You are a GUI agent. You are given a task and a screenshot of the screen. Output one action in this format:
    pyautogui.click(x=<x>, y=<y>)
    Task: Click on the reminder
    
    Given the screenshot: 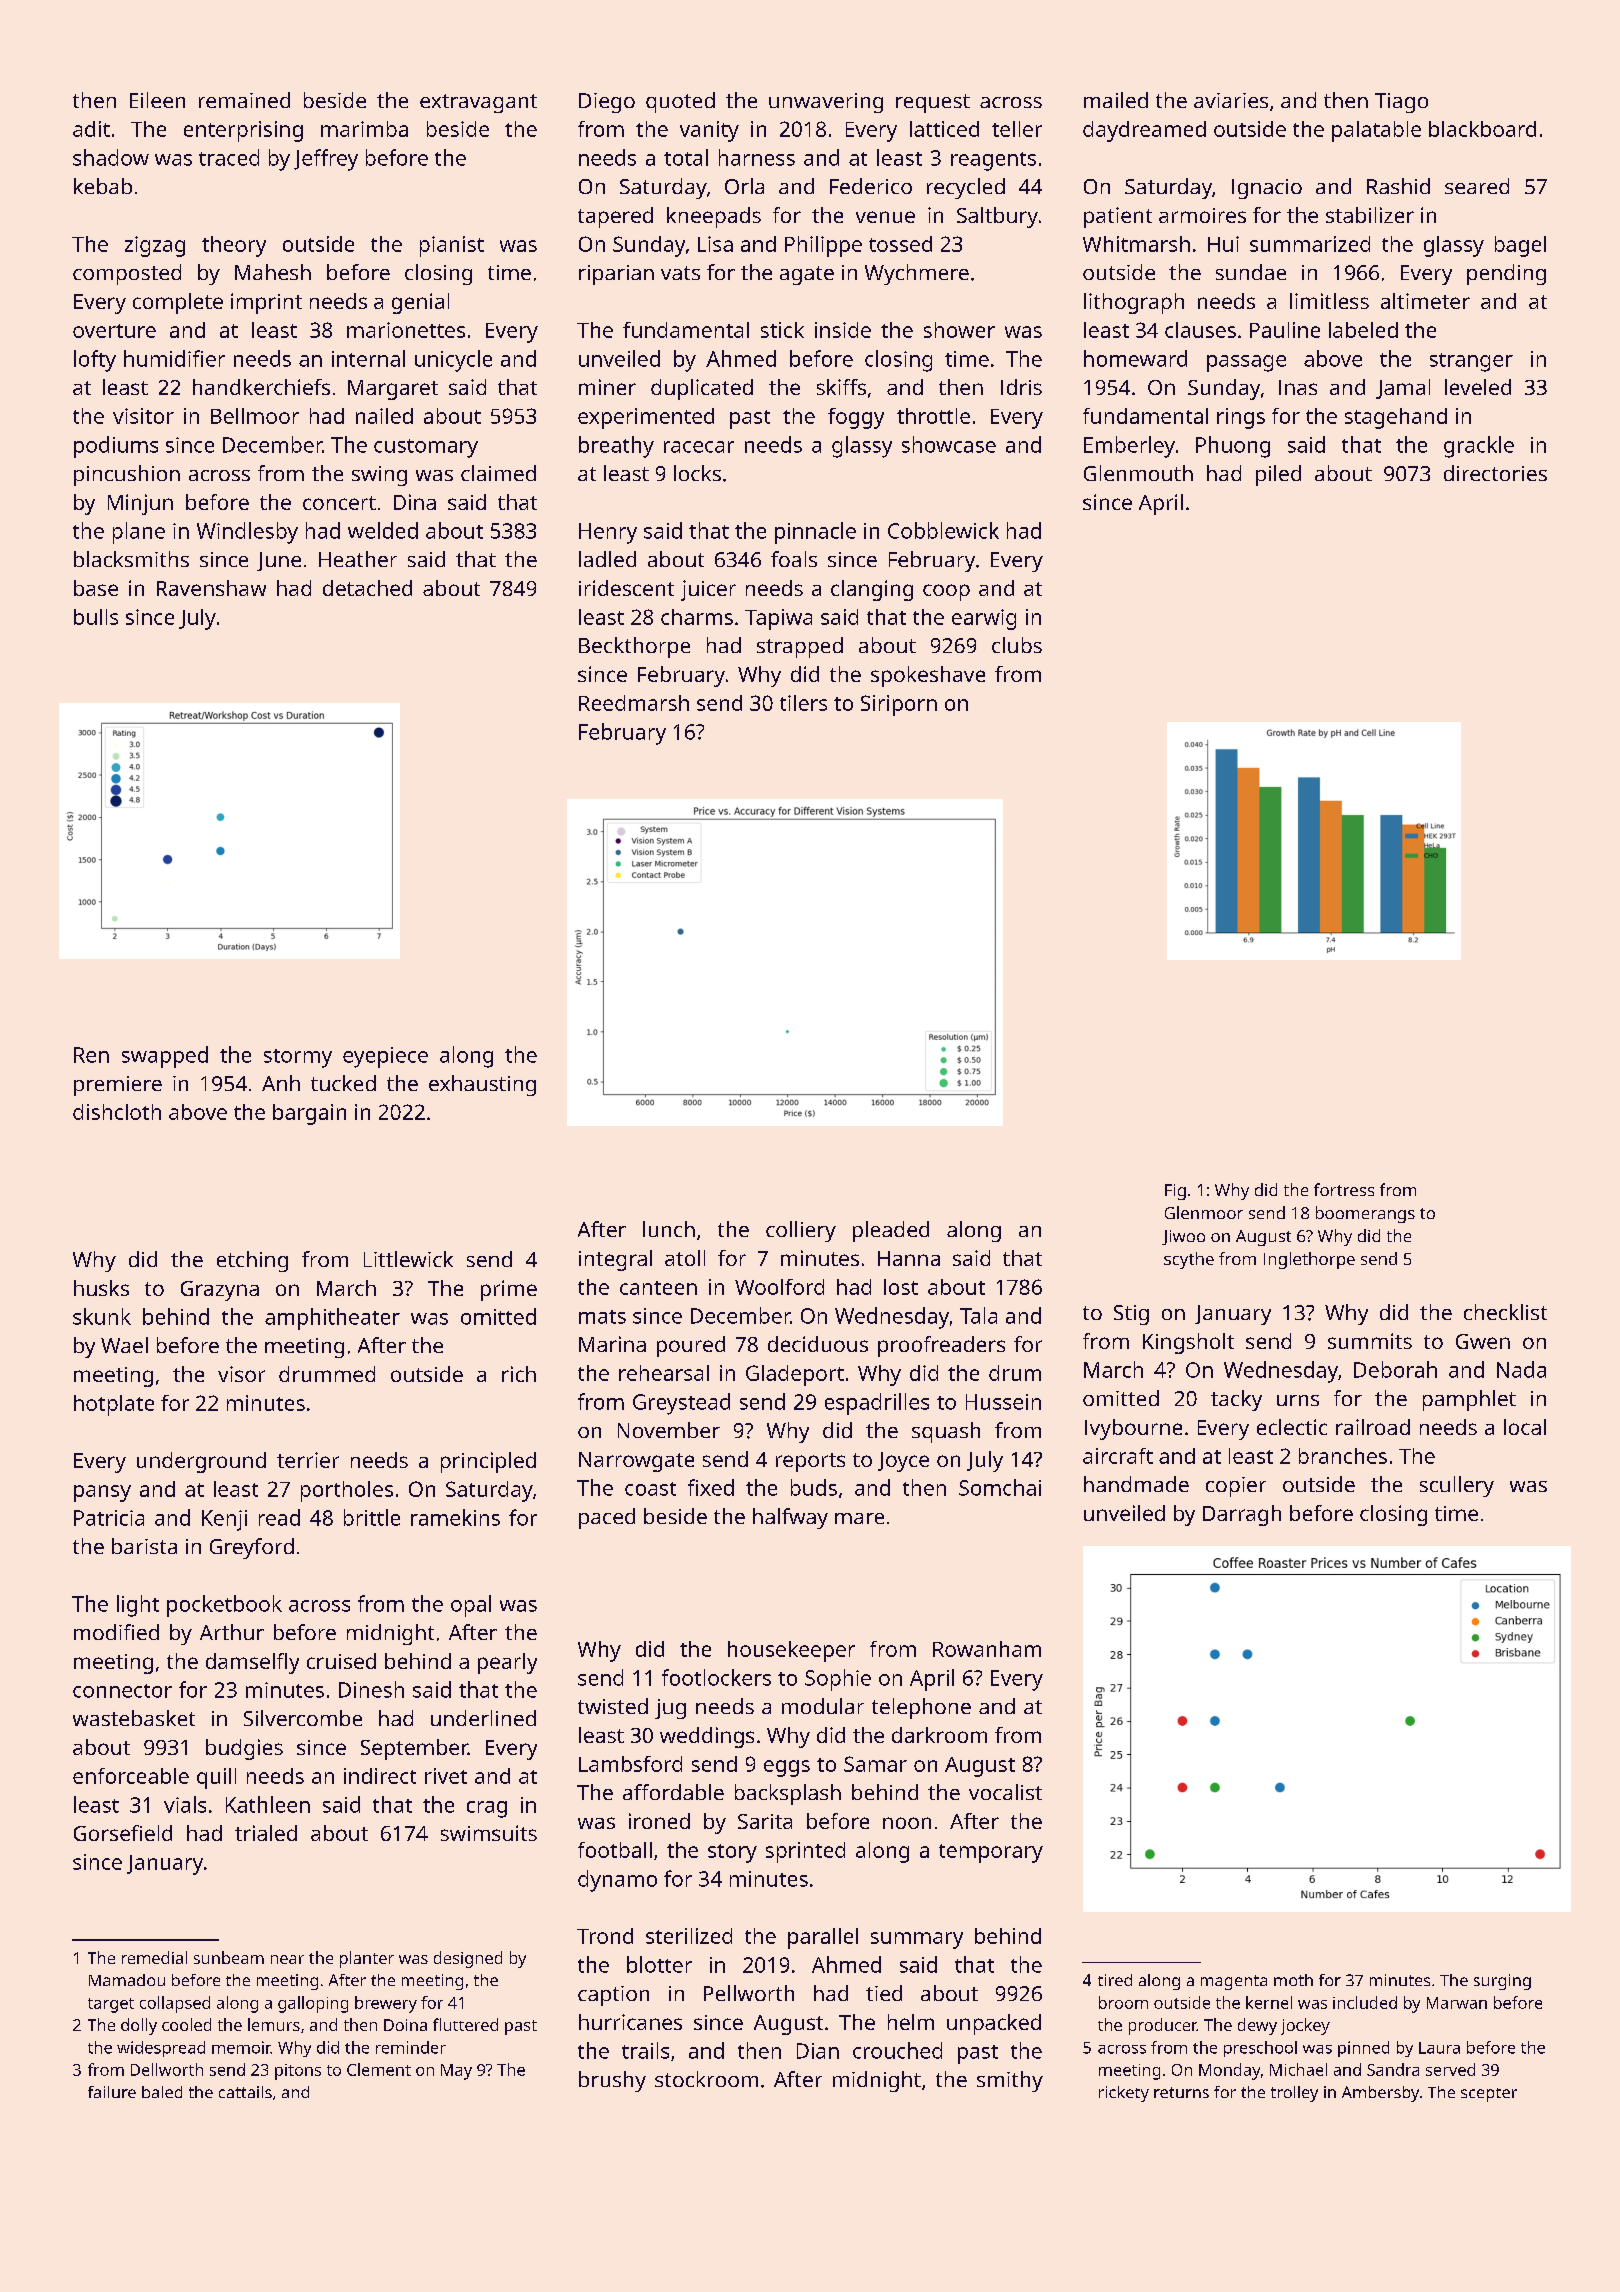 What is the action you would take?
    pyautogui.click(x=411, y=2047)
